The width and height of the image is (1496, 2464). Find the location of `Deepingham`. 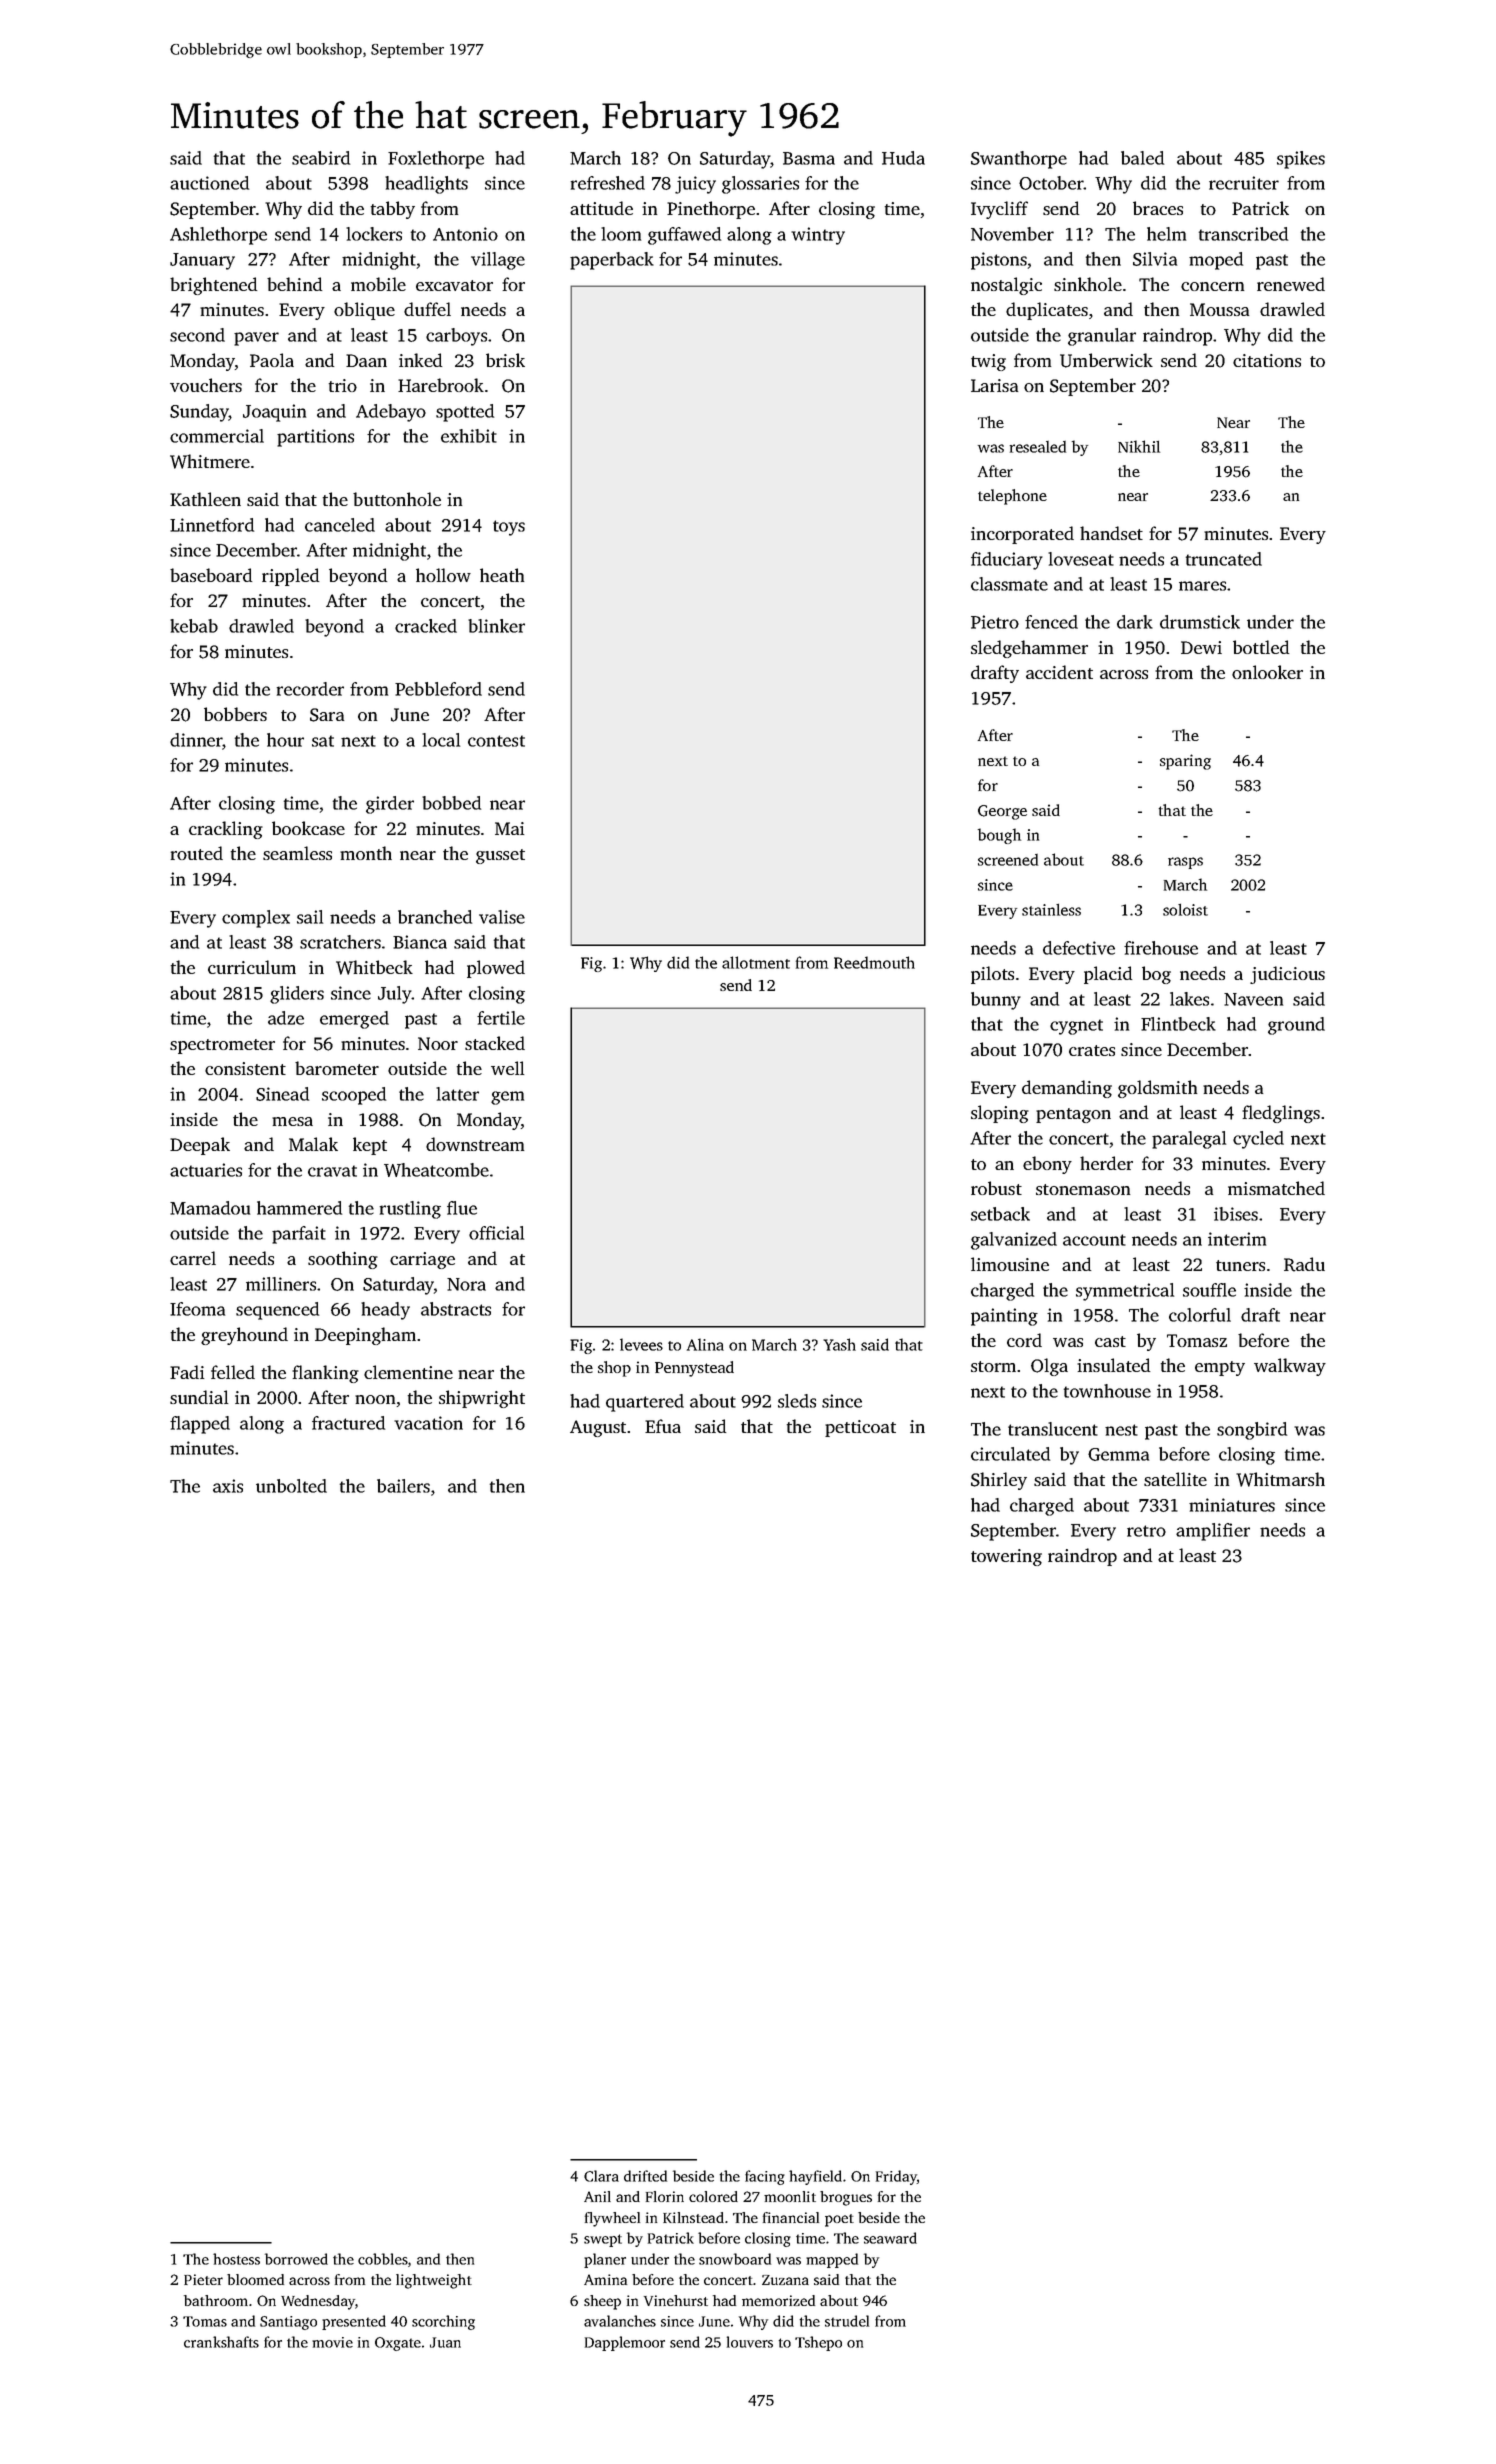

Deepingham is located at coordinates (365, 1336).
